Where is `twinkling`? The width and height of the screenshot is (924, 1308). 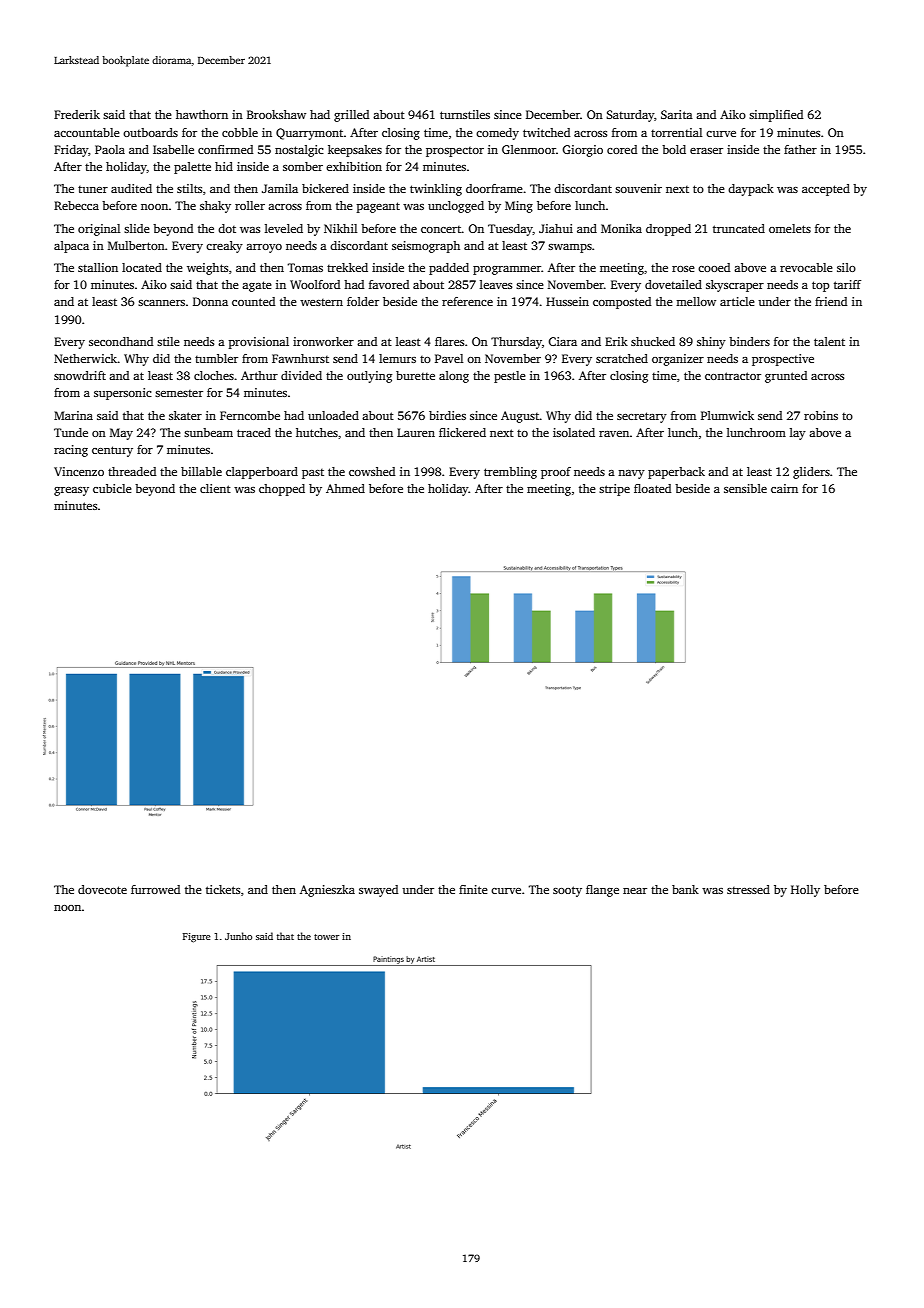
twinkling is located at coordinates (436, 190).
